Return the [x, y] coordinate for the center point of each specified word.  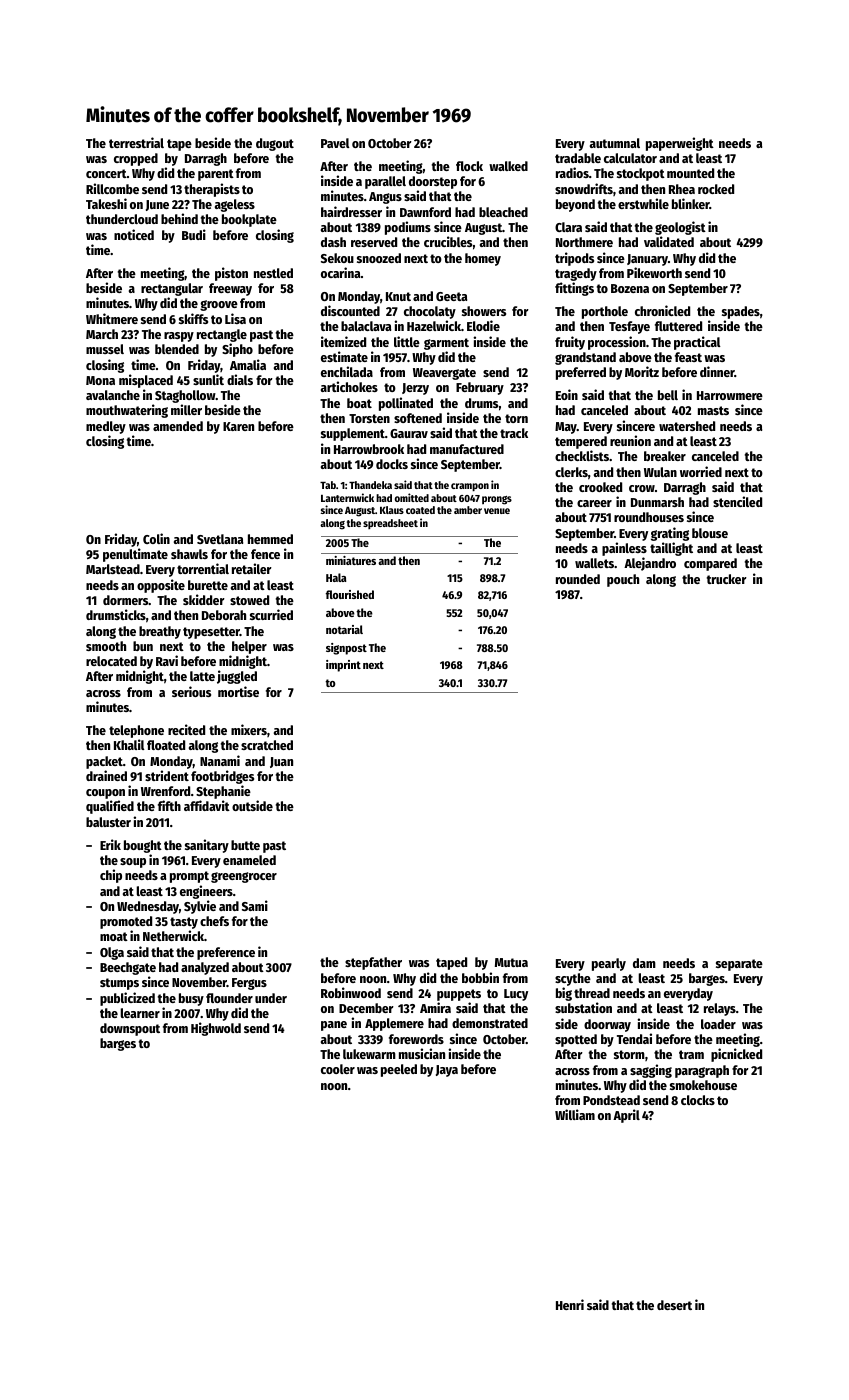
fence [265, 554]
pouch [623, 580]
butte [245, 845]
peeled [399, 1070]
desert [674, 1305]
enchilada [347, 371]
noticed [134, 234]
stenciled [737, 501]
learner [140, 1013]
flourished [350, 594]
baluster [108, 822]
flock [469, 166]
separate [739, 965]
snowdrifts [584, 188]
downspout [130, 1029]
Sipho [237, 350]
